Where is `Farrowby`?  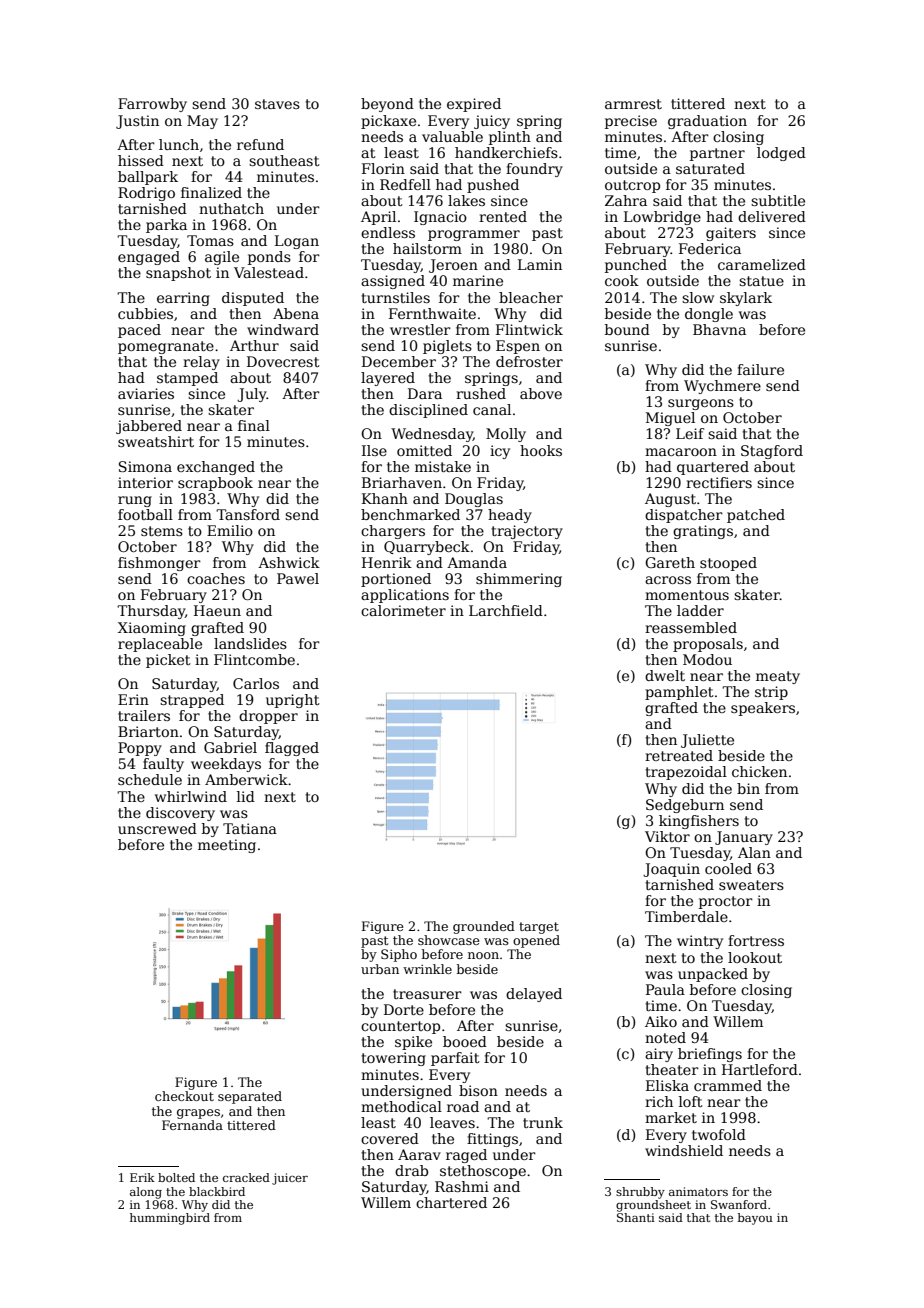
Farrowby is located at coordinates (152, 105).
